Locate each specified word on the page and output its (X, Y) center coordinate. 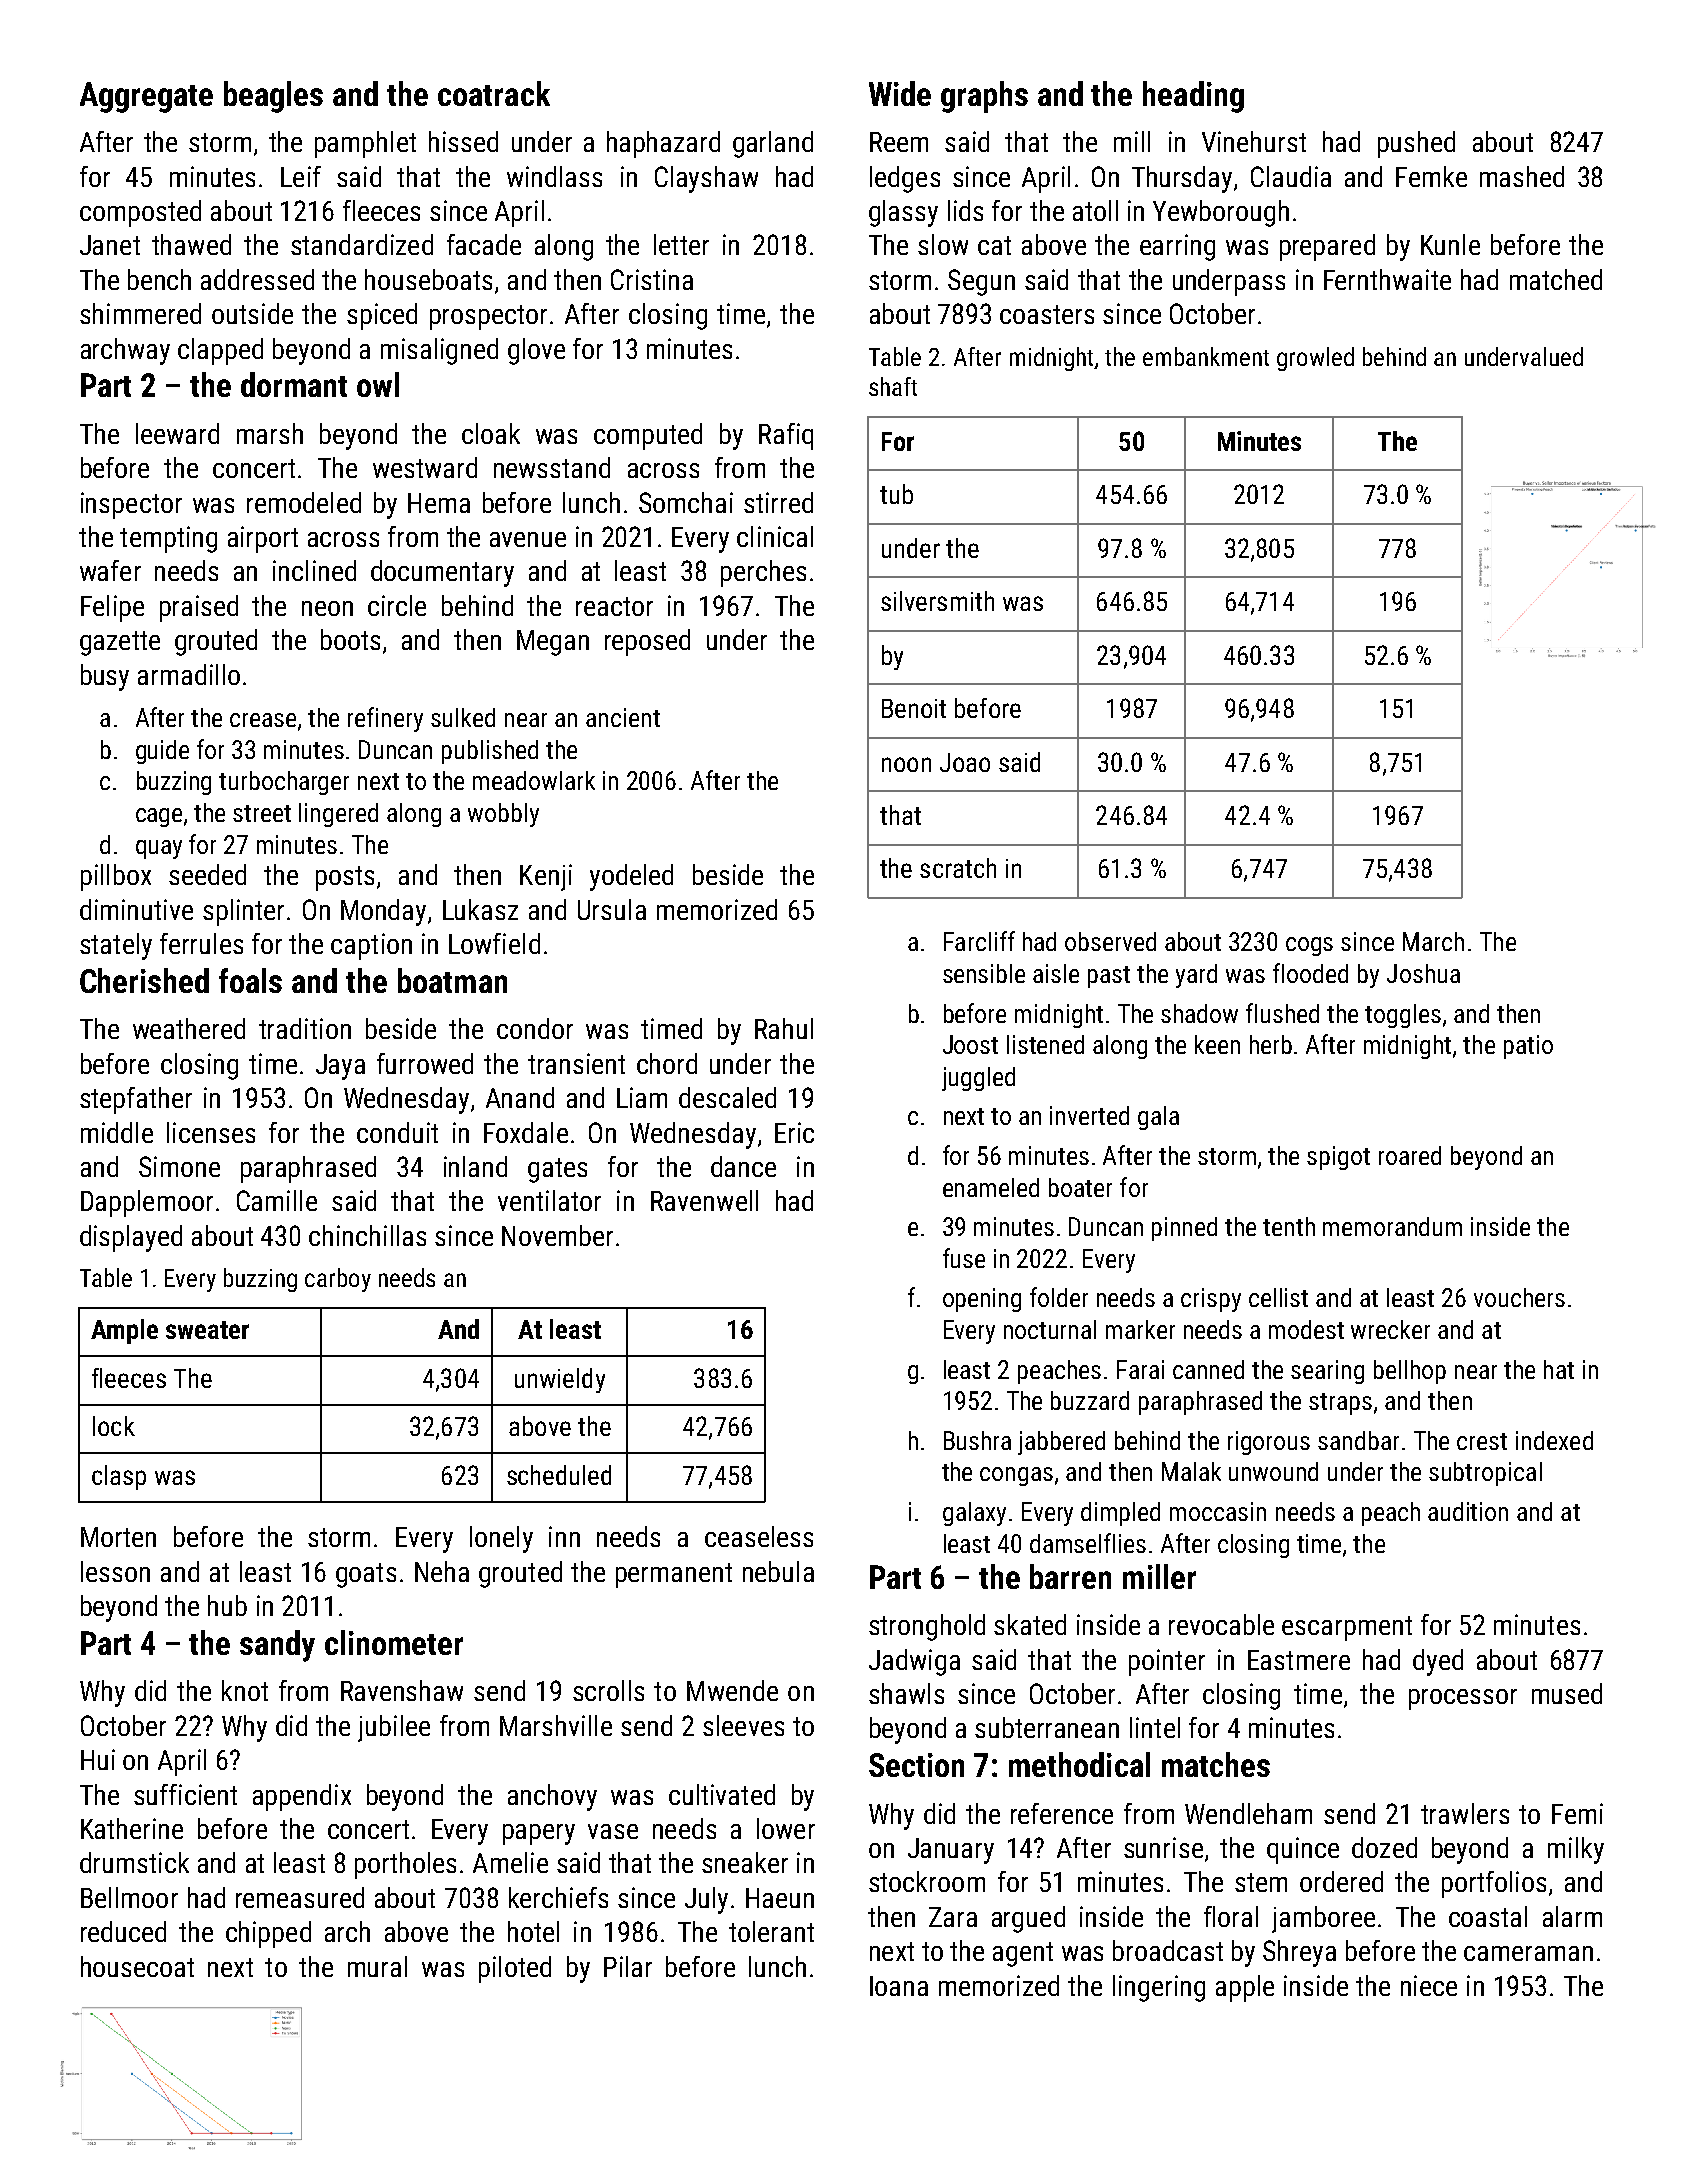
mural (377, 1966)
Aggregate (146, 97)
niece (1429, 1985)
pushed (1416, 144)
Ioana (899, 1986)
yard (1196, 976)
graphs (984, 97)
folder (1059, 1297)
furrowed (425, 1063)
